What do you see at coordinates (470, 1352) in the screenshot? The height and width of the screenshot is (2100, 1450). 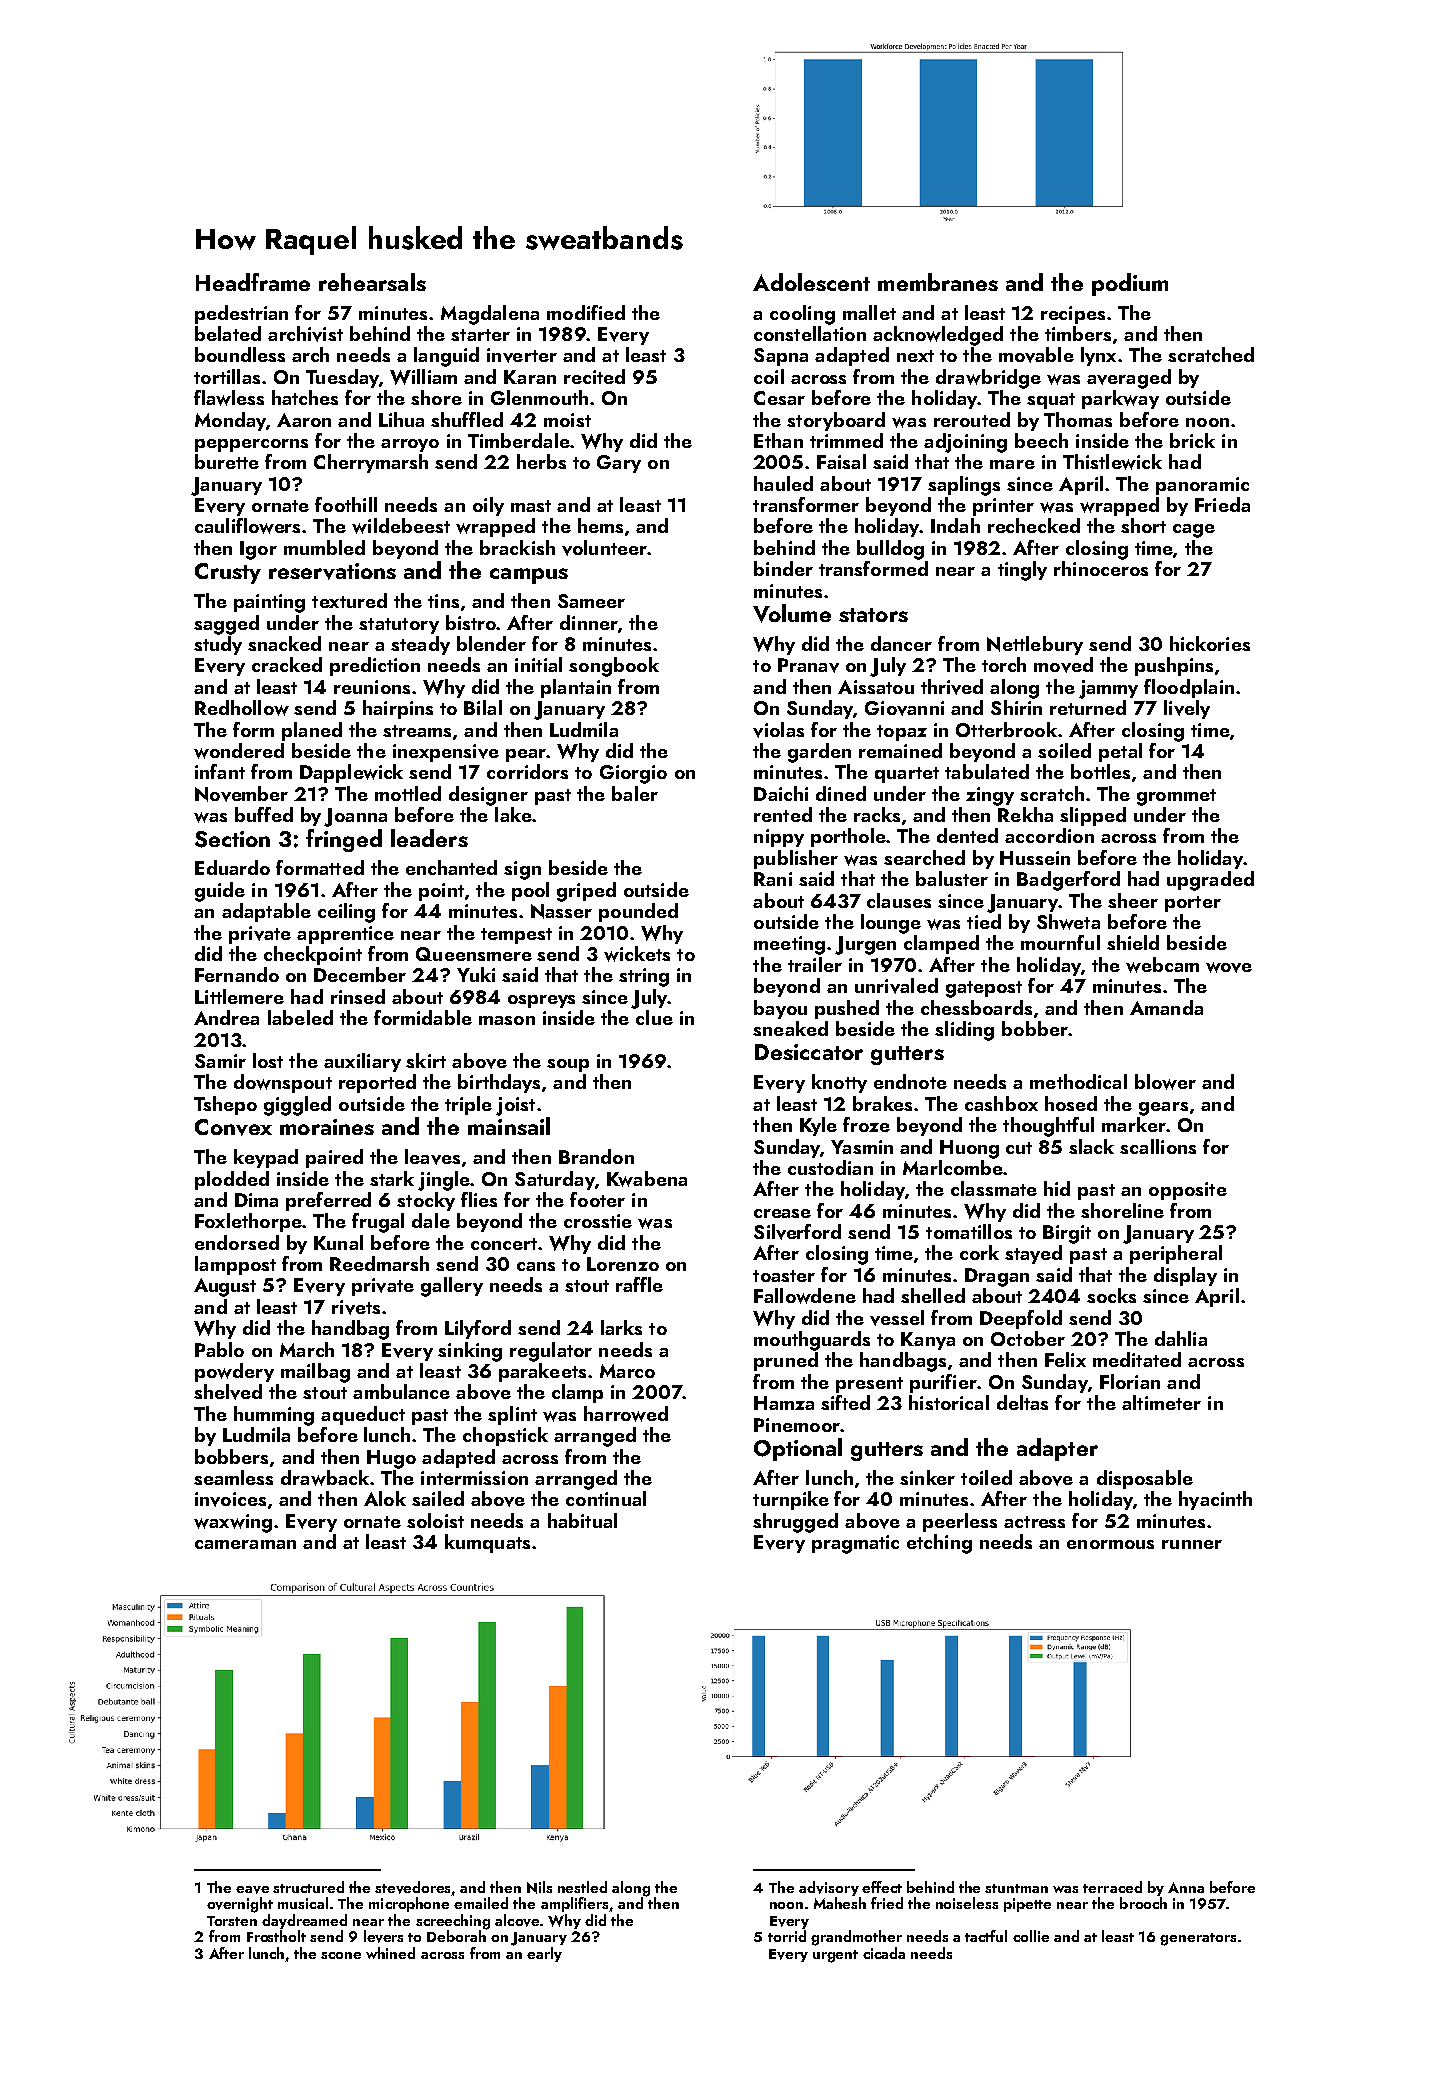 I see `sinking` at bounding box center [470, 1352].
